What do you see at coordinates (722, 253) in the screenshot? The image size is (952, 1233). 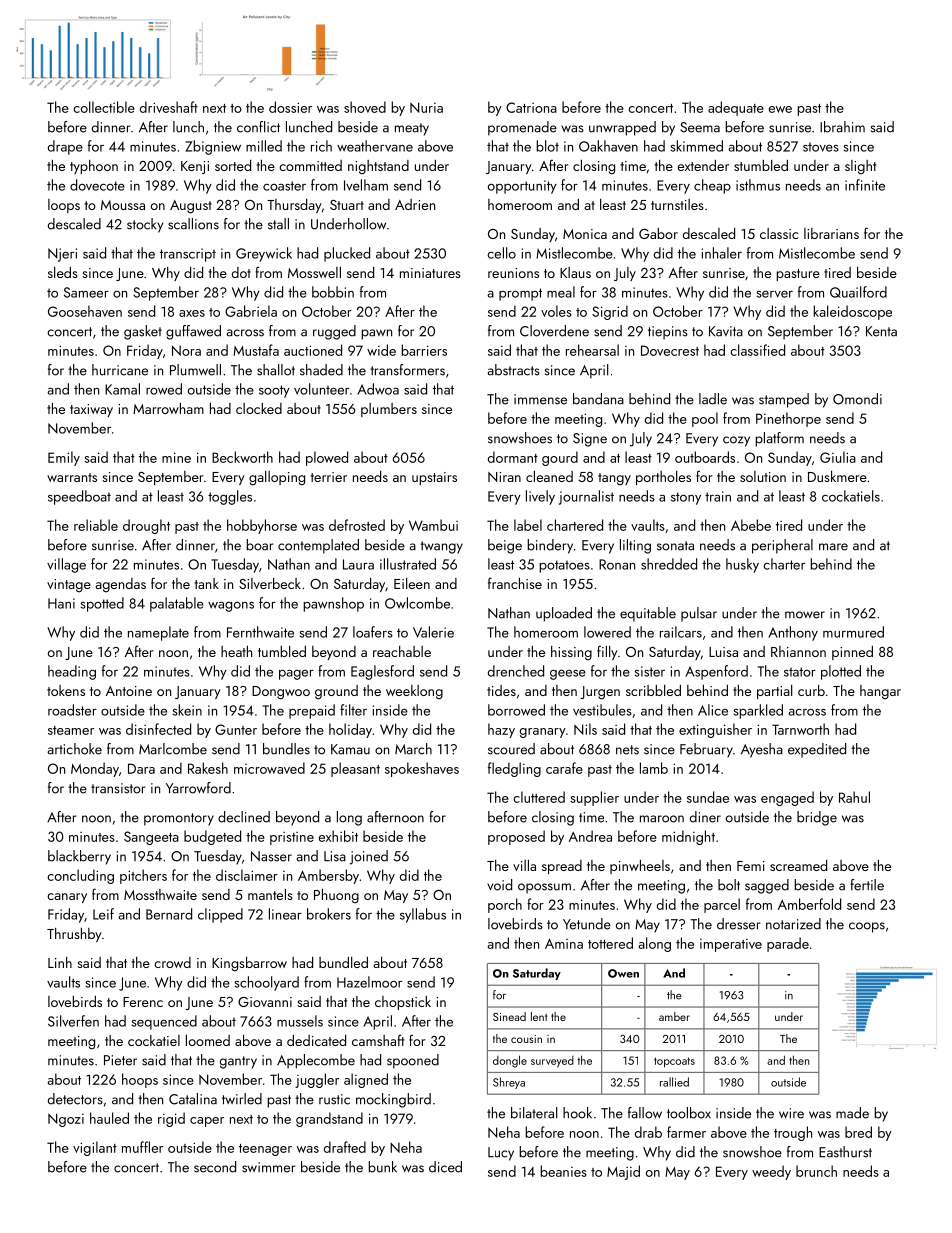 I see `inhaler` at bounding box center [722, 253].
